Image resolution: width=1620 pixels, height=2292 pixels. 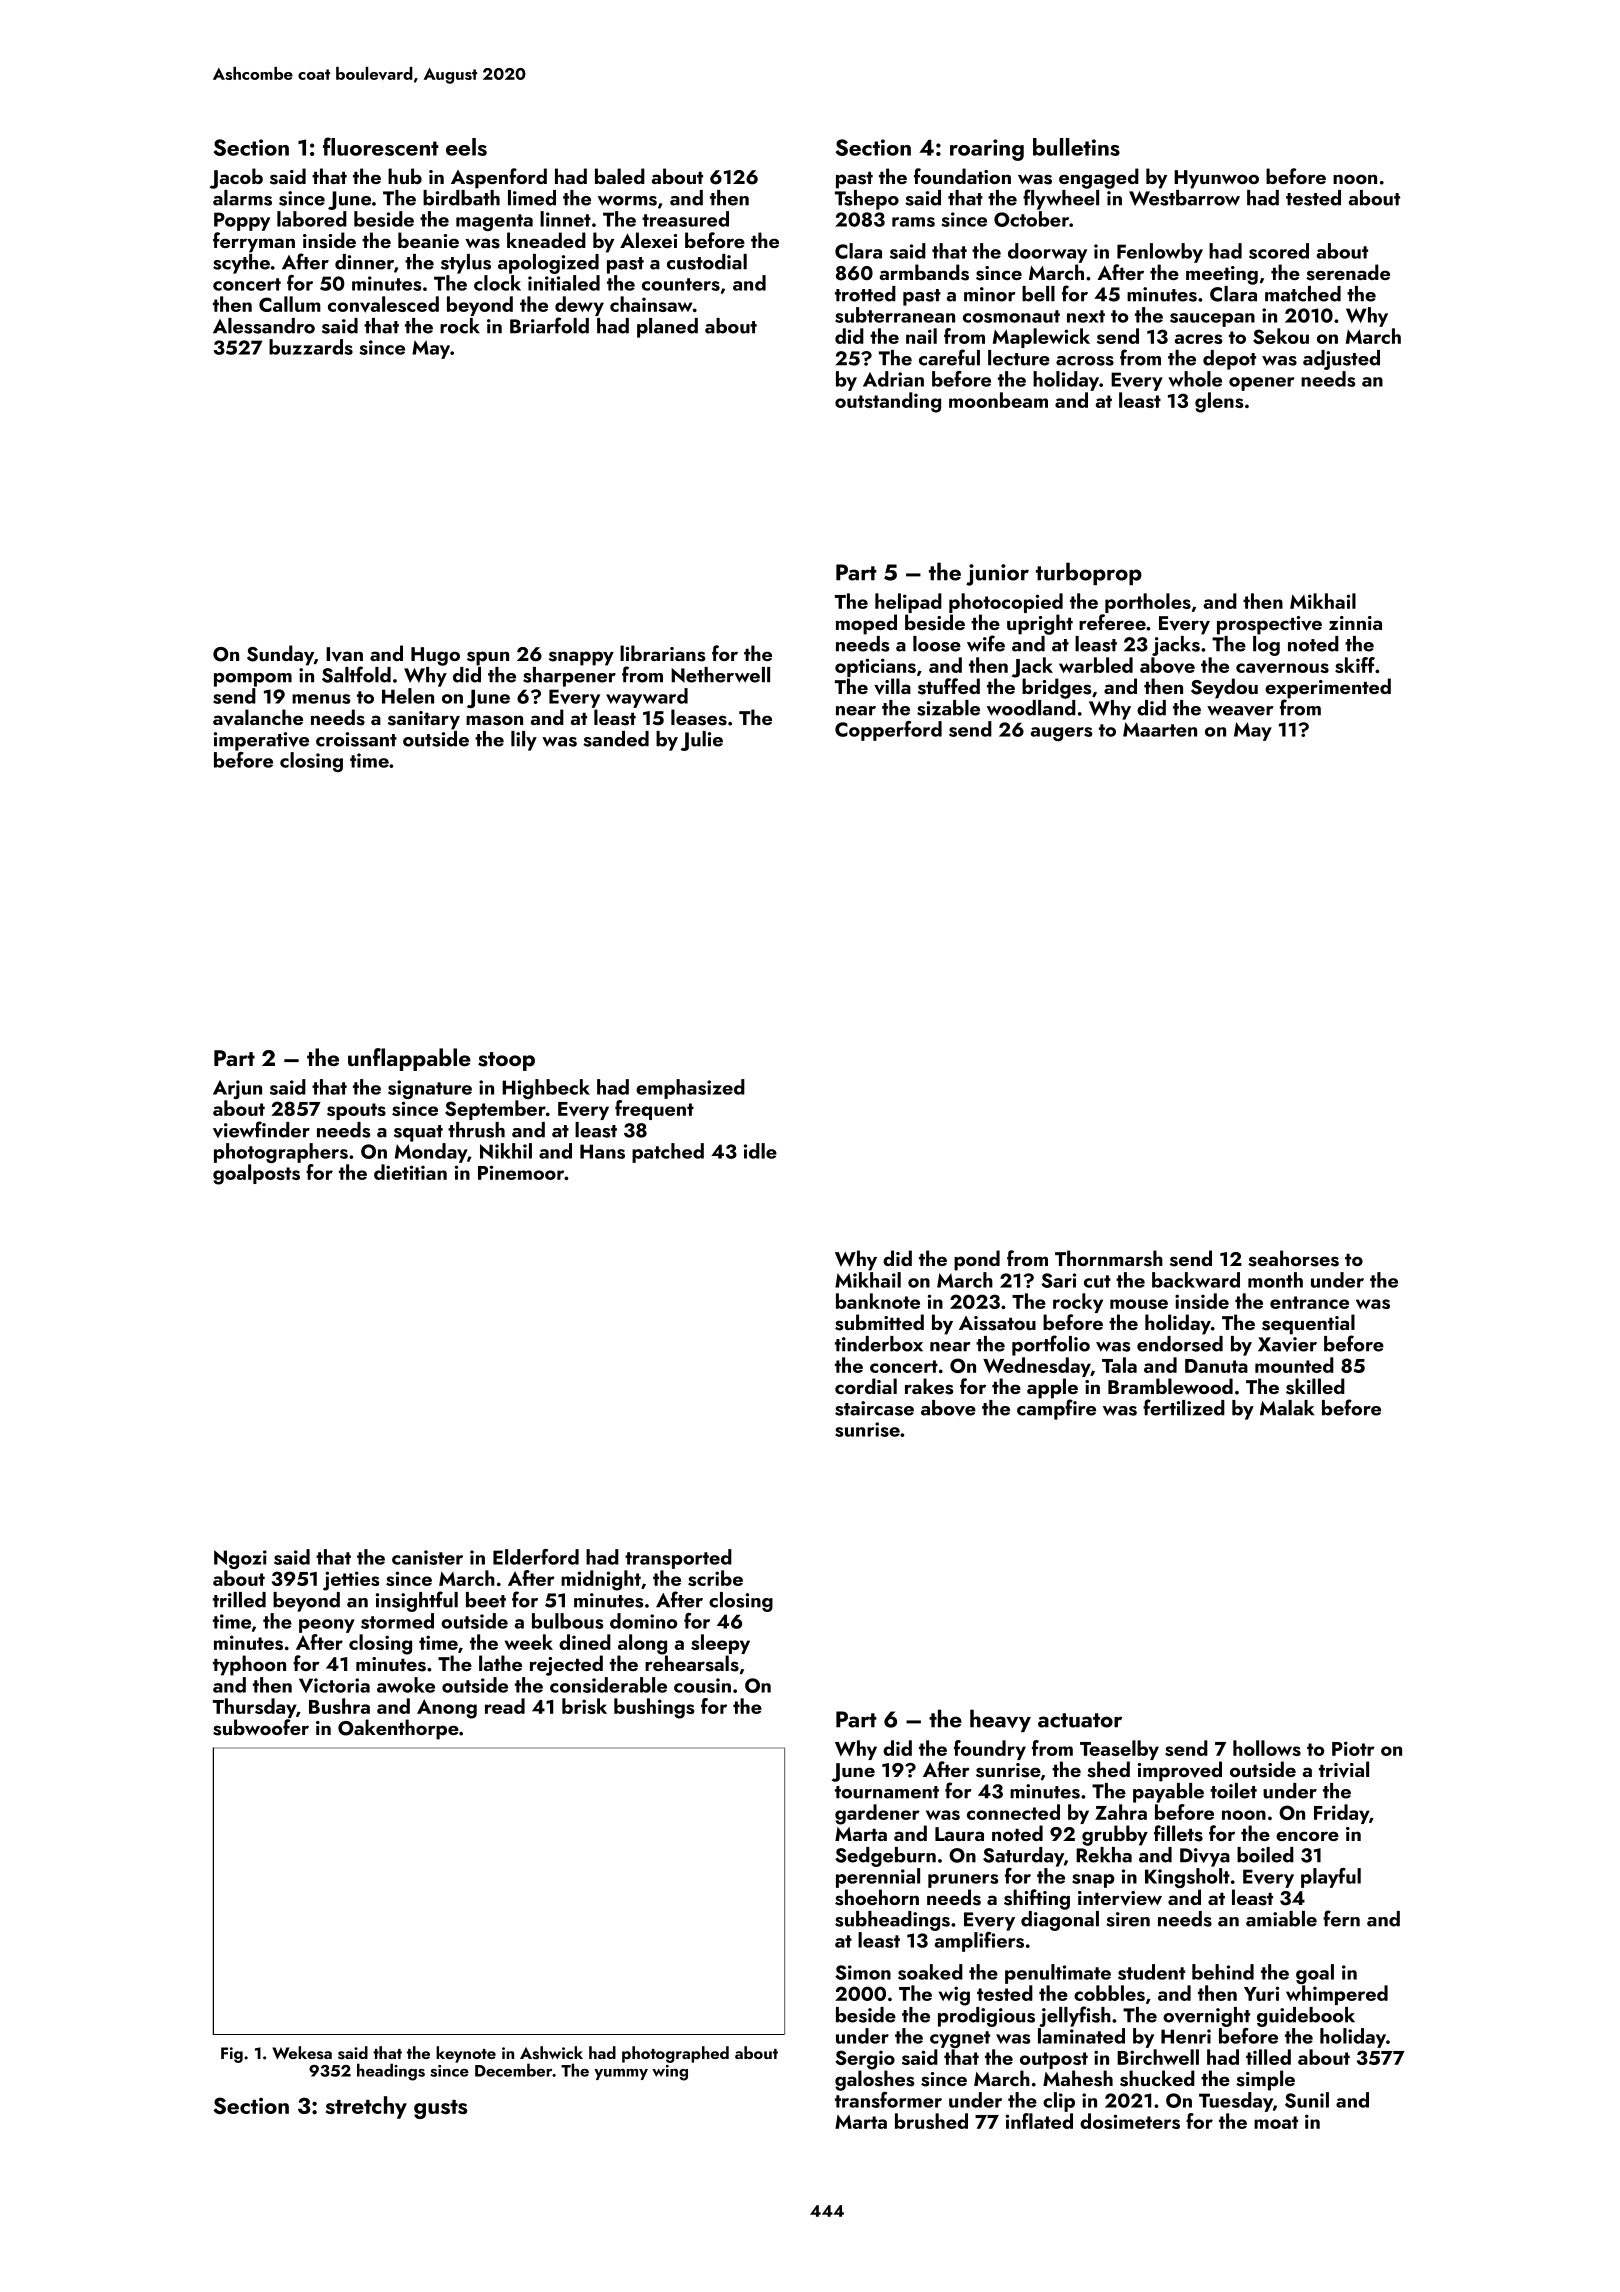 I want to click on wife, so click(x=986, y=643).
